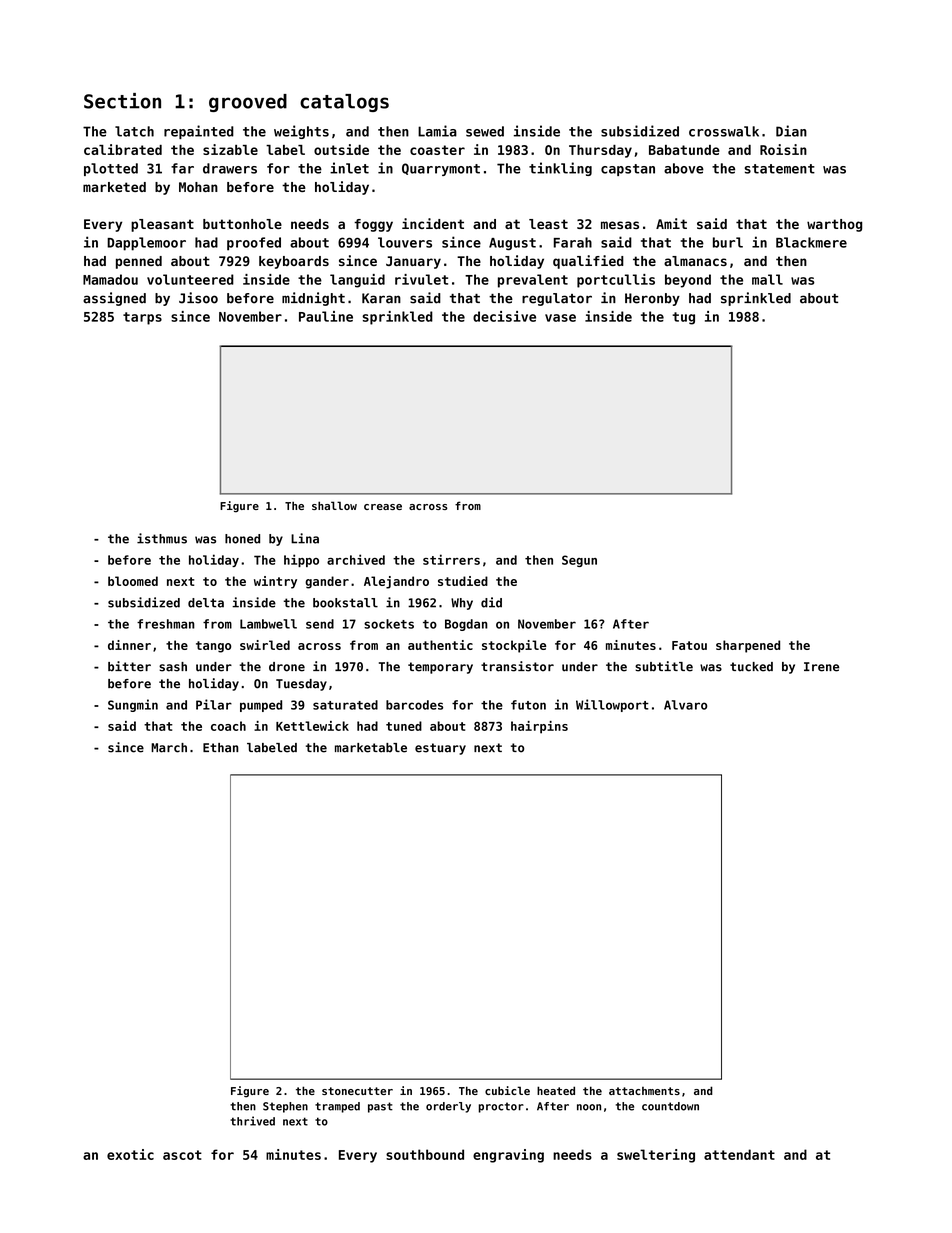 This screenshot has width=952, height=1233. Describe the element at coordinates (748, 646) in the screenshot. I see `sharpened` at that location.
